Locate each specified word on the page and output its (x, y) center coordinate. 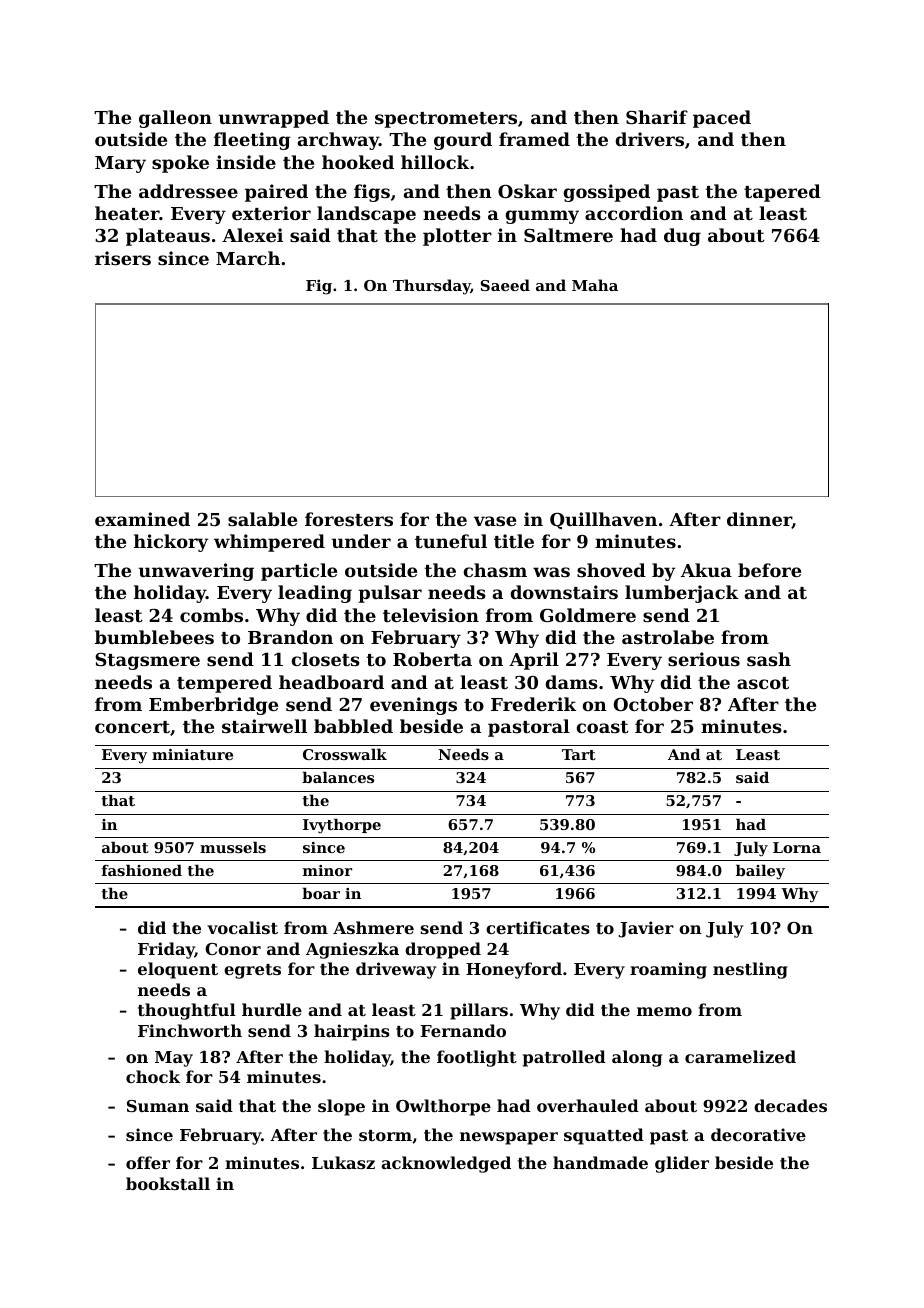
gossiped (607, 193)
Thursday (432, 287)
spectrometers (446, 120)
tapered (782, 193)
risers (123, 258)
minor (327, 870)
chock (153, 1076)
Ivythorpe (342, 825)
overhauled (588, 1105)
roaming (668, 970)
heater (127, 213)
